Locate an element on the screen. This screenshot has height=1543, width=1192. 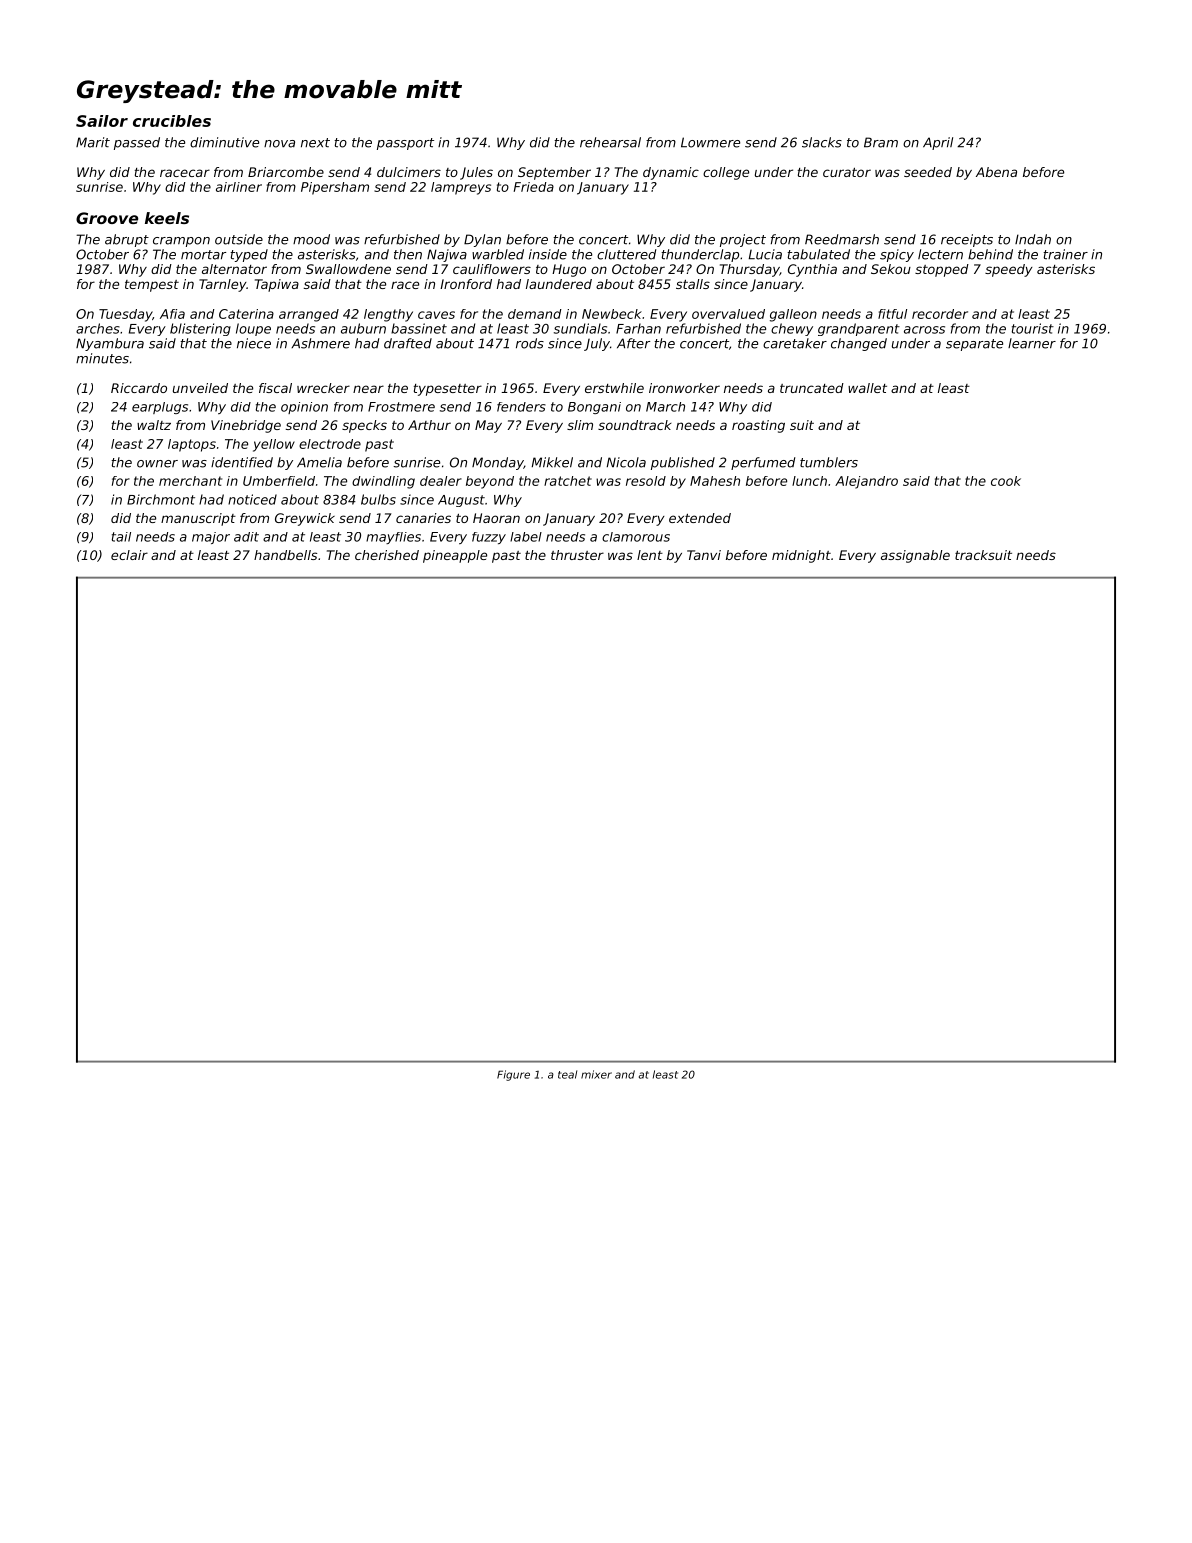
eclair is located at coordinates (129, 555).
